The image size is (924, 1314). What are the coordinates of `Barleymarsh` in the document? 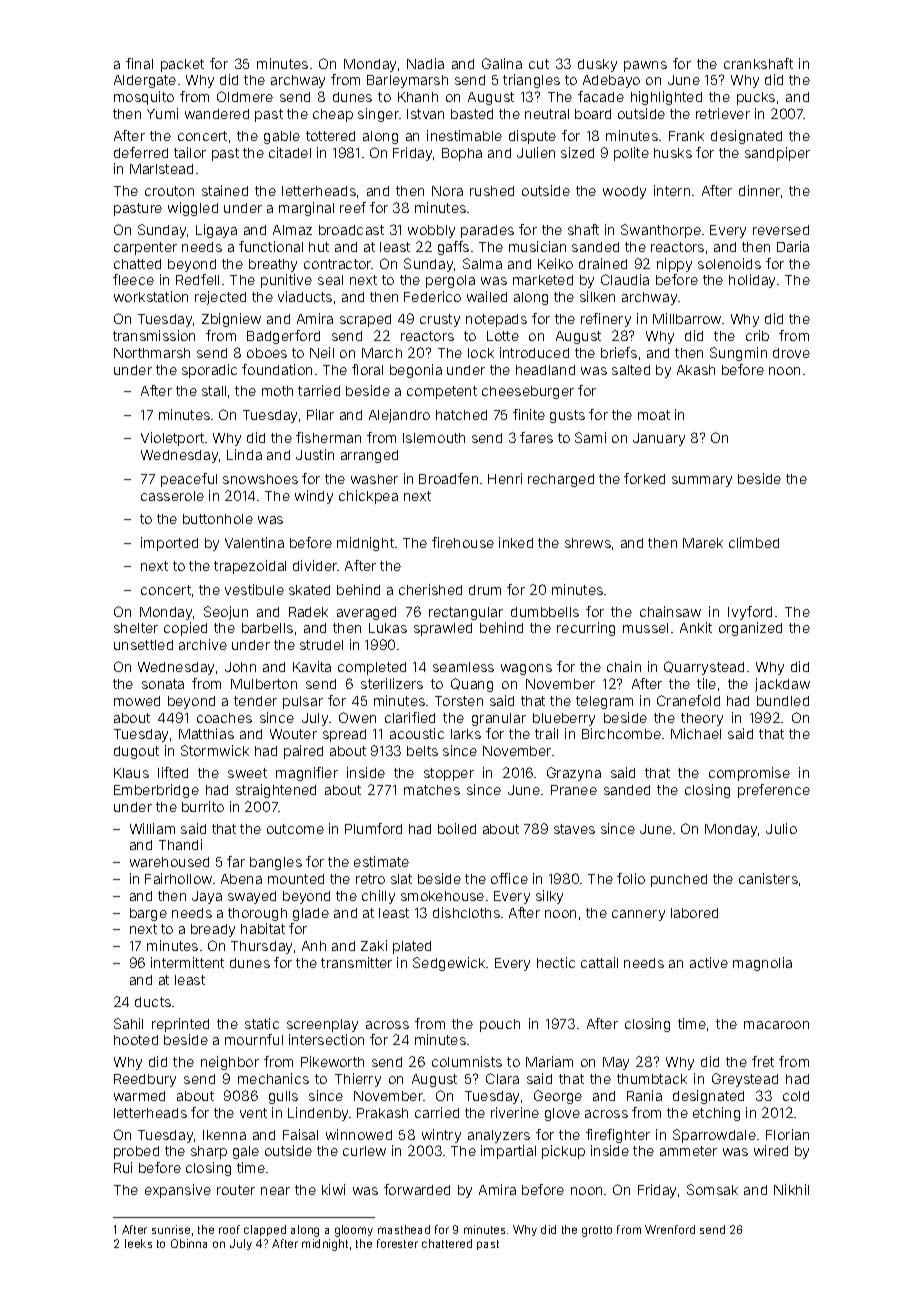 It's located at (407, 81).
